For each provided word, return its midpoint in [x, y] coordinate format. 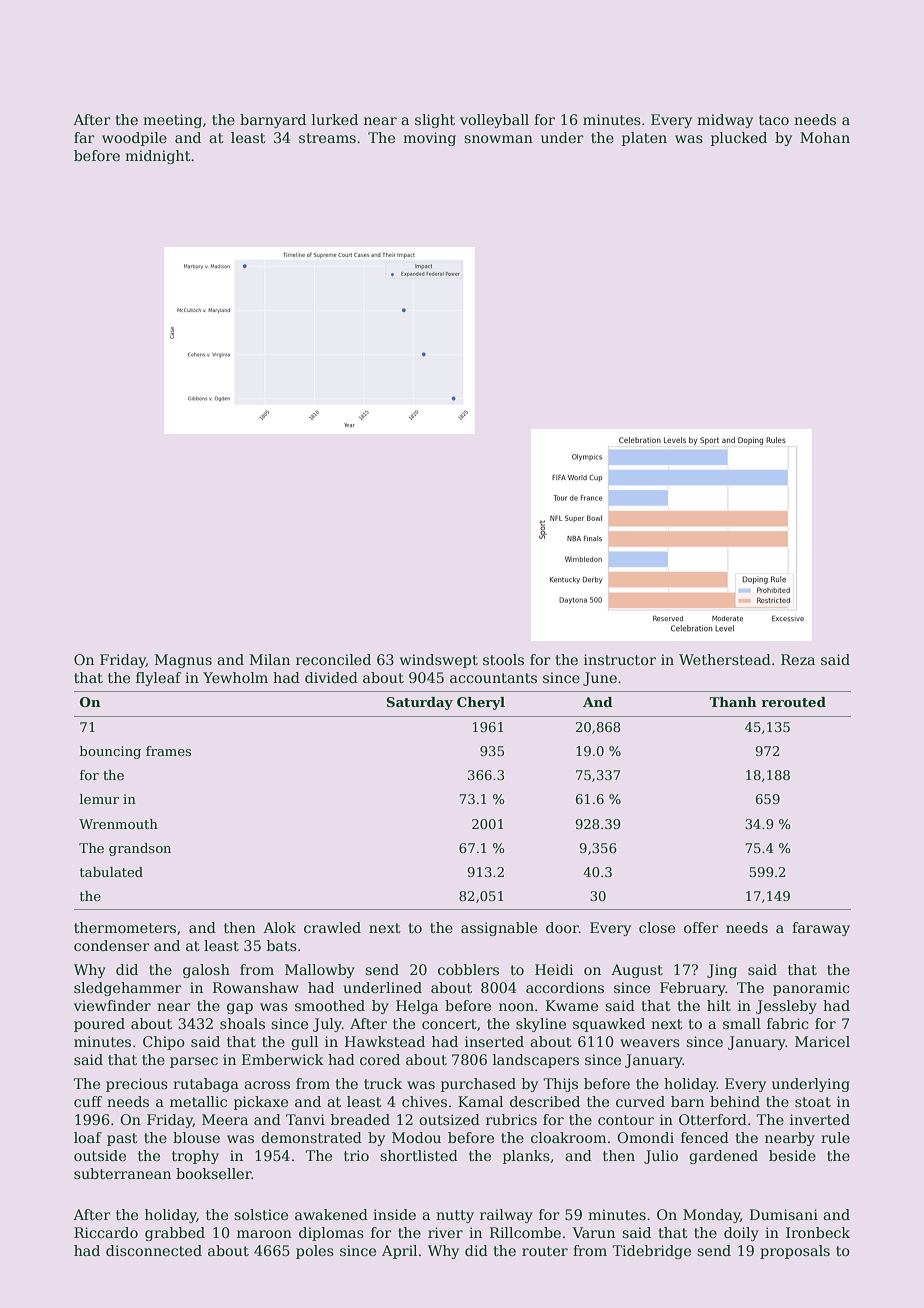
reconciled [333, 659]
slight [435, 121]
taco [774, 120]
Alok [279, 927]
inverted [820, 1119]
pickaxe [261, 1103]
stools [503, 659]
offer [701, 927]
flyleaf [158, 679]
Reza [798, 659]
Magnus [183, 661]
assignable [499, 929]
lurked [335, 119]
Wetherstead [725, 659]
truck [383, 1083]
